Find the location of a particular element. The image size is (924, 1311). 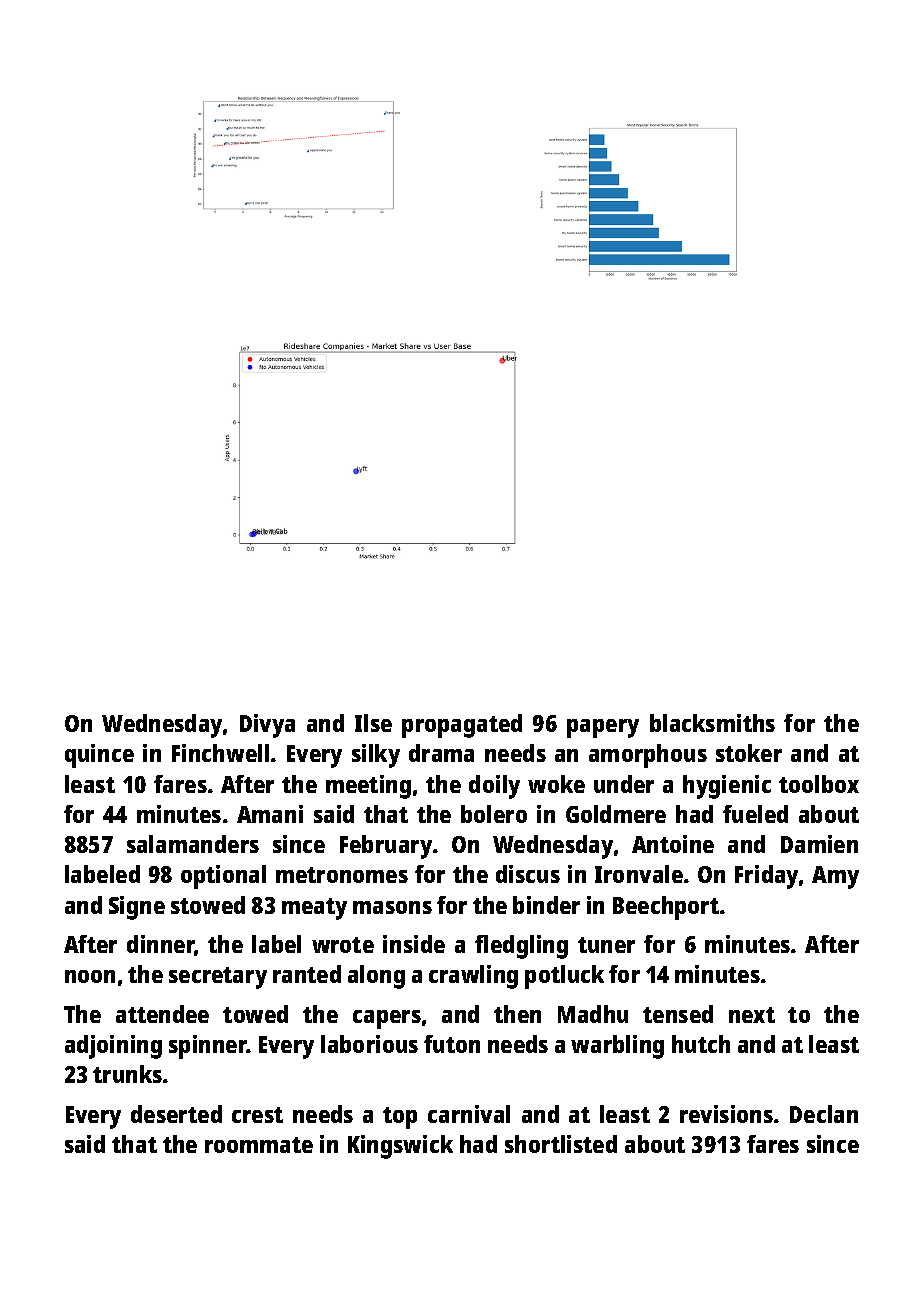

crest is located at coordinates (257, 1115).
